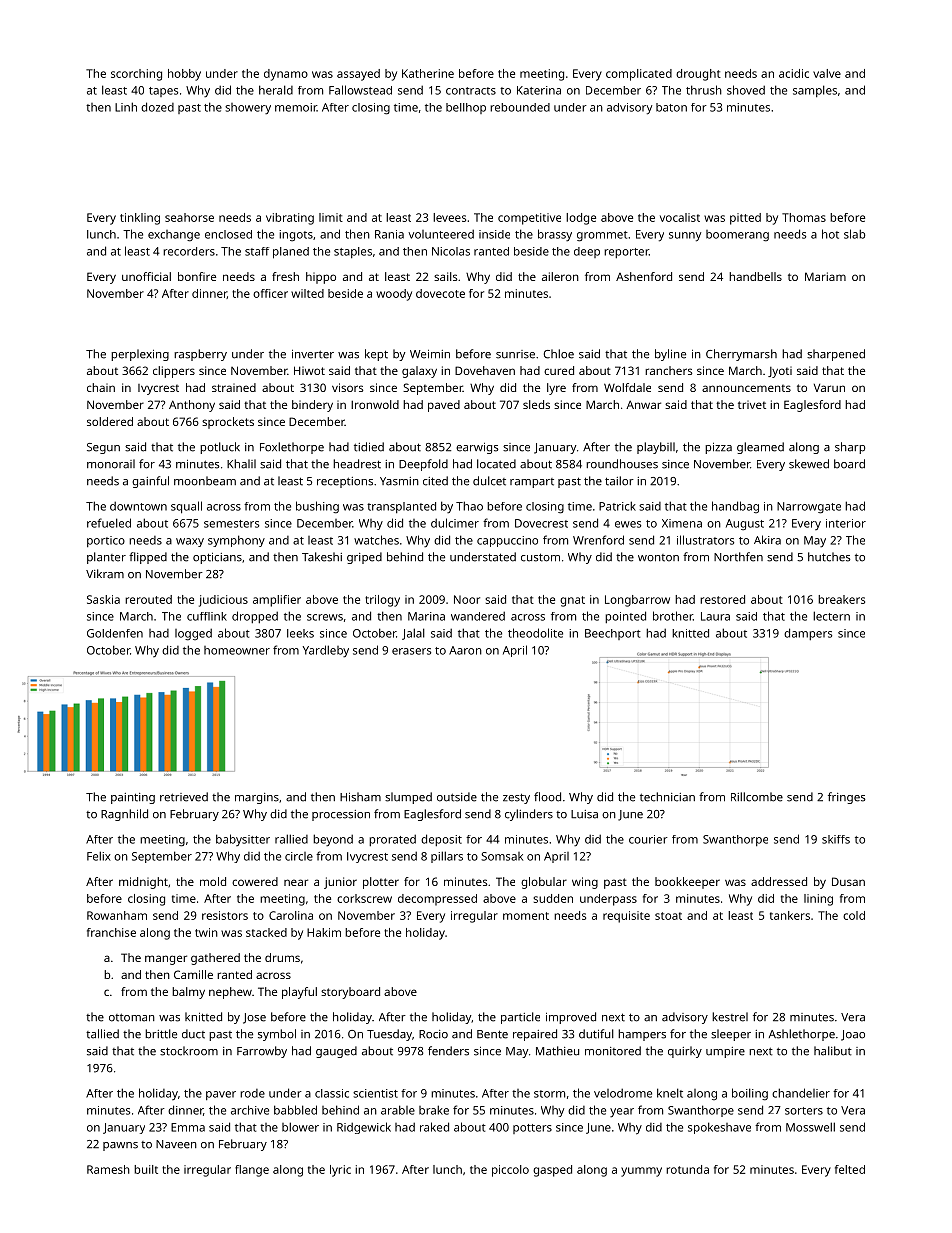 The height and width of the document is (1233, 952). What do you see at coordinates (140, 219) in the document?
I see `tinkling` at bounding box center [140, 219].
